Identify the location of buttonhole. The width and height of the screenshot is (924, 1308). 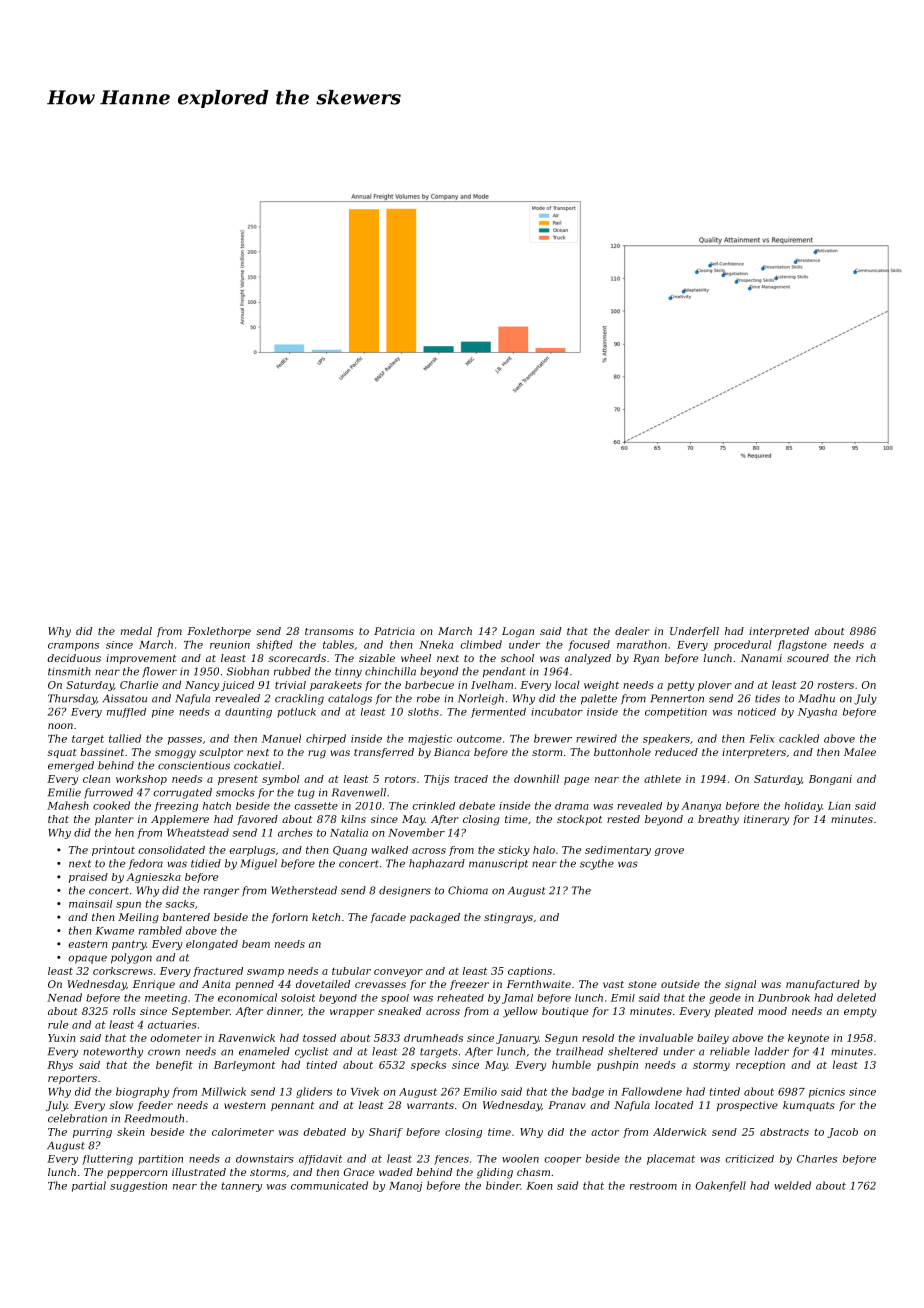
(622, 752).
